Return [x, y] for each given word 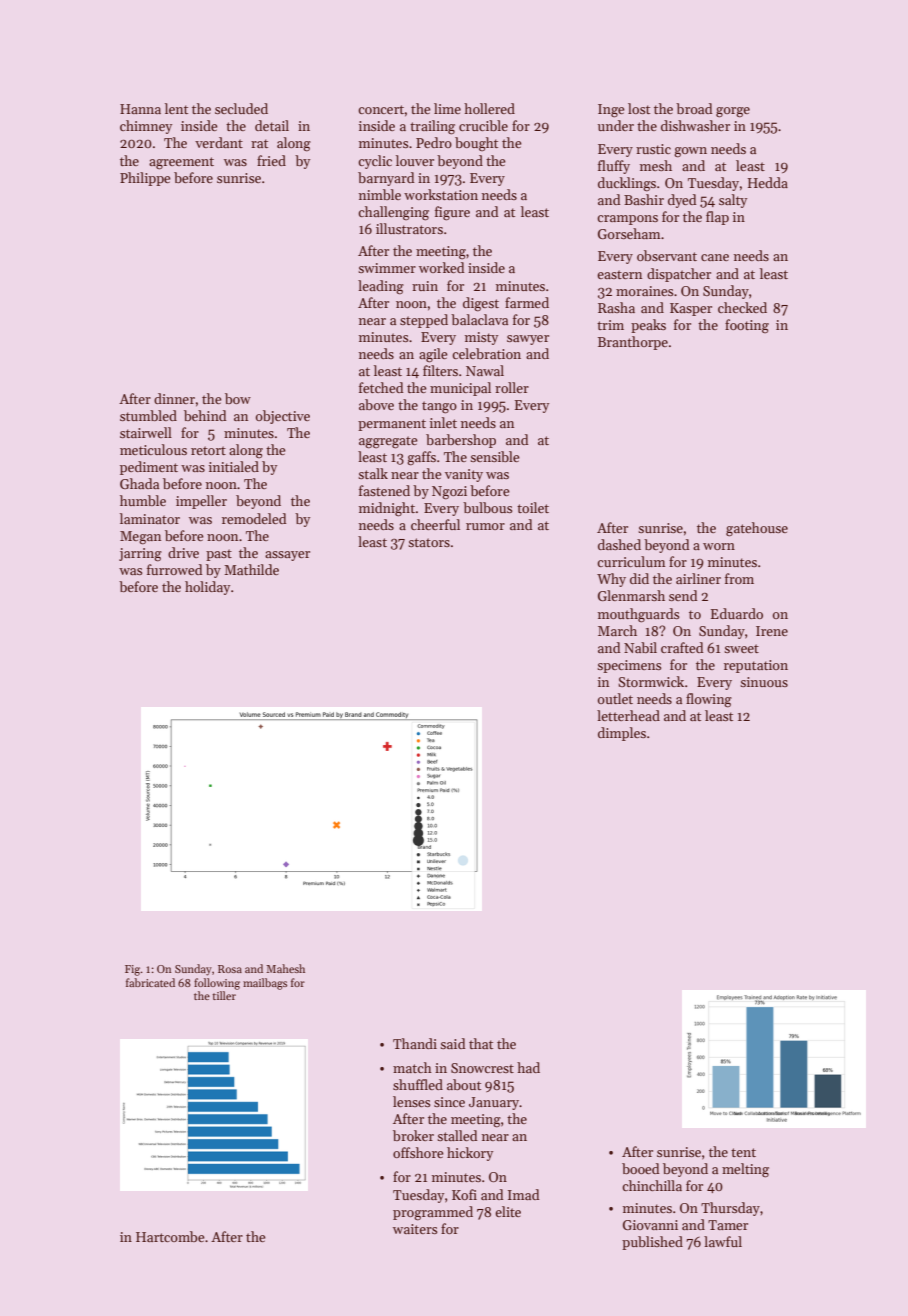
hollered [489, 108]
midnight [387, 509]
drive [183, 552]
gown [690, 152]
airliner [698, 578]
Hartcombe [170, 1236]
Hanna [140, 109]
